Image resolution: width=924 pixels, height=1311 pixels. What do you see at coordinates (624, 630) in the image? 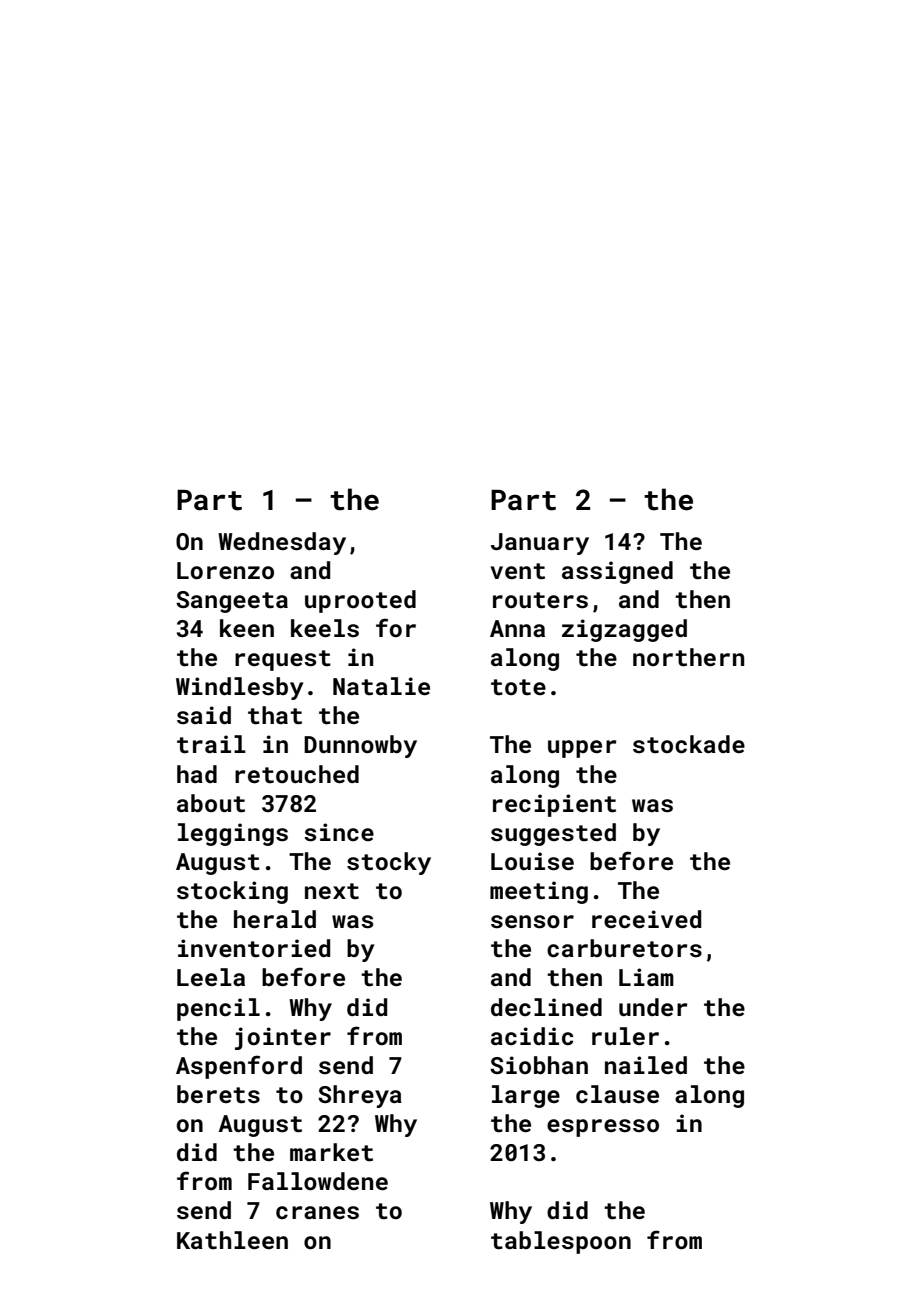
I see `zigzagged` at bounding box center [624, 630].
